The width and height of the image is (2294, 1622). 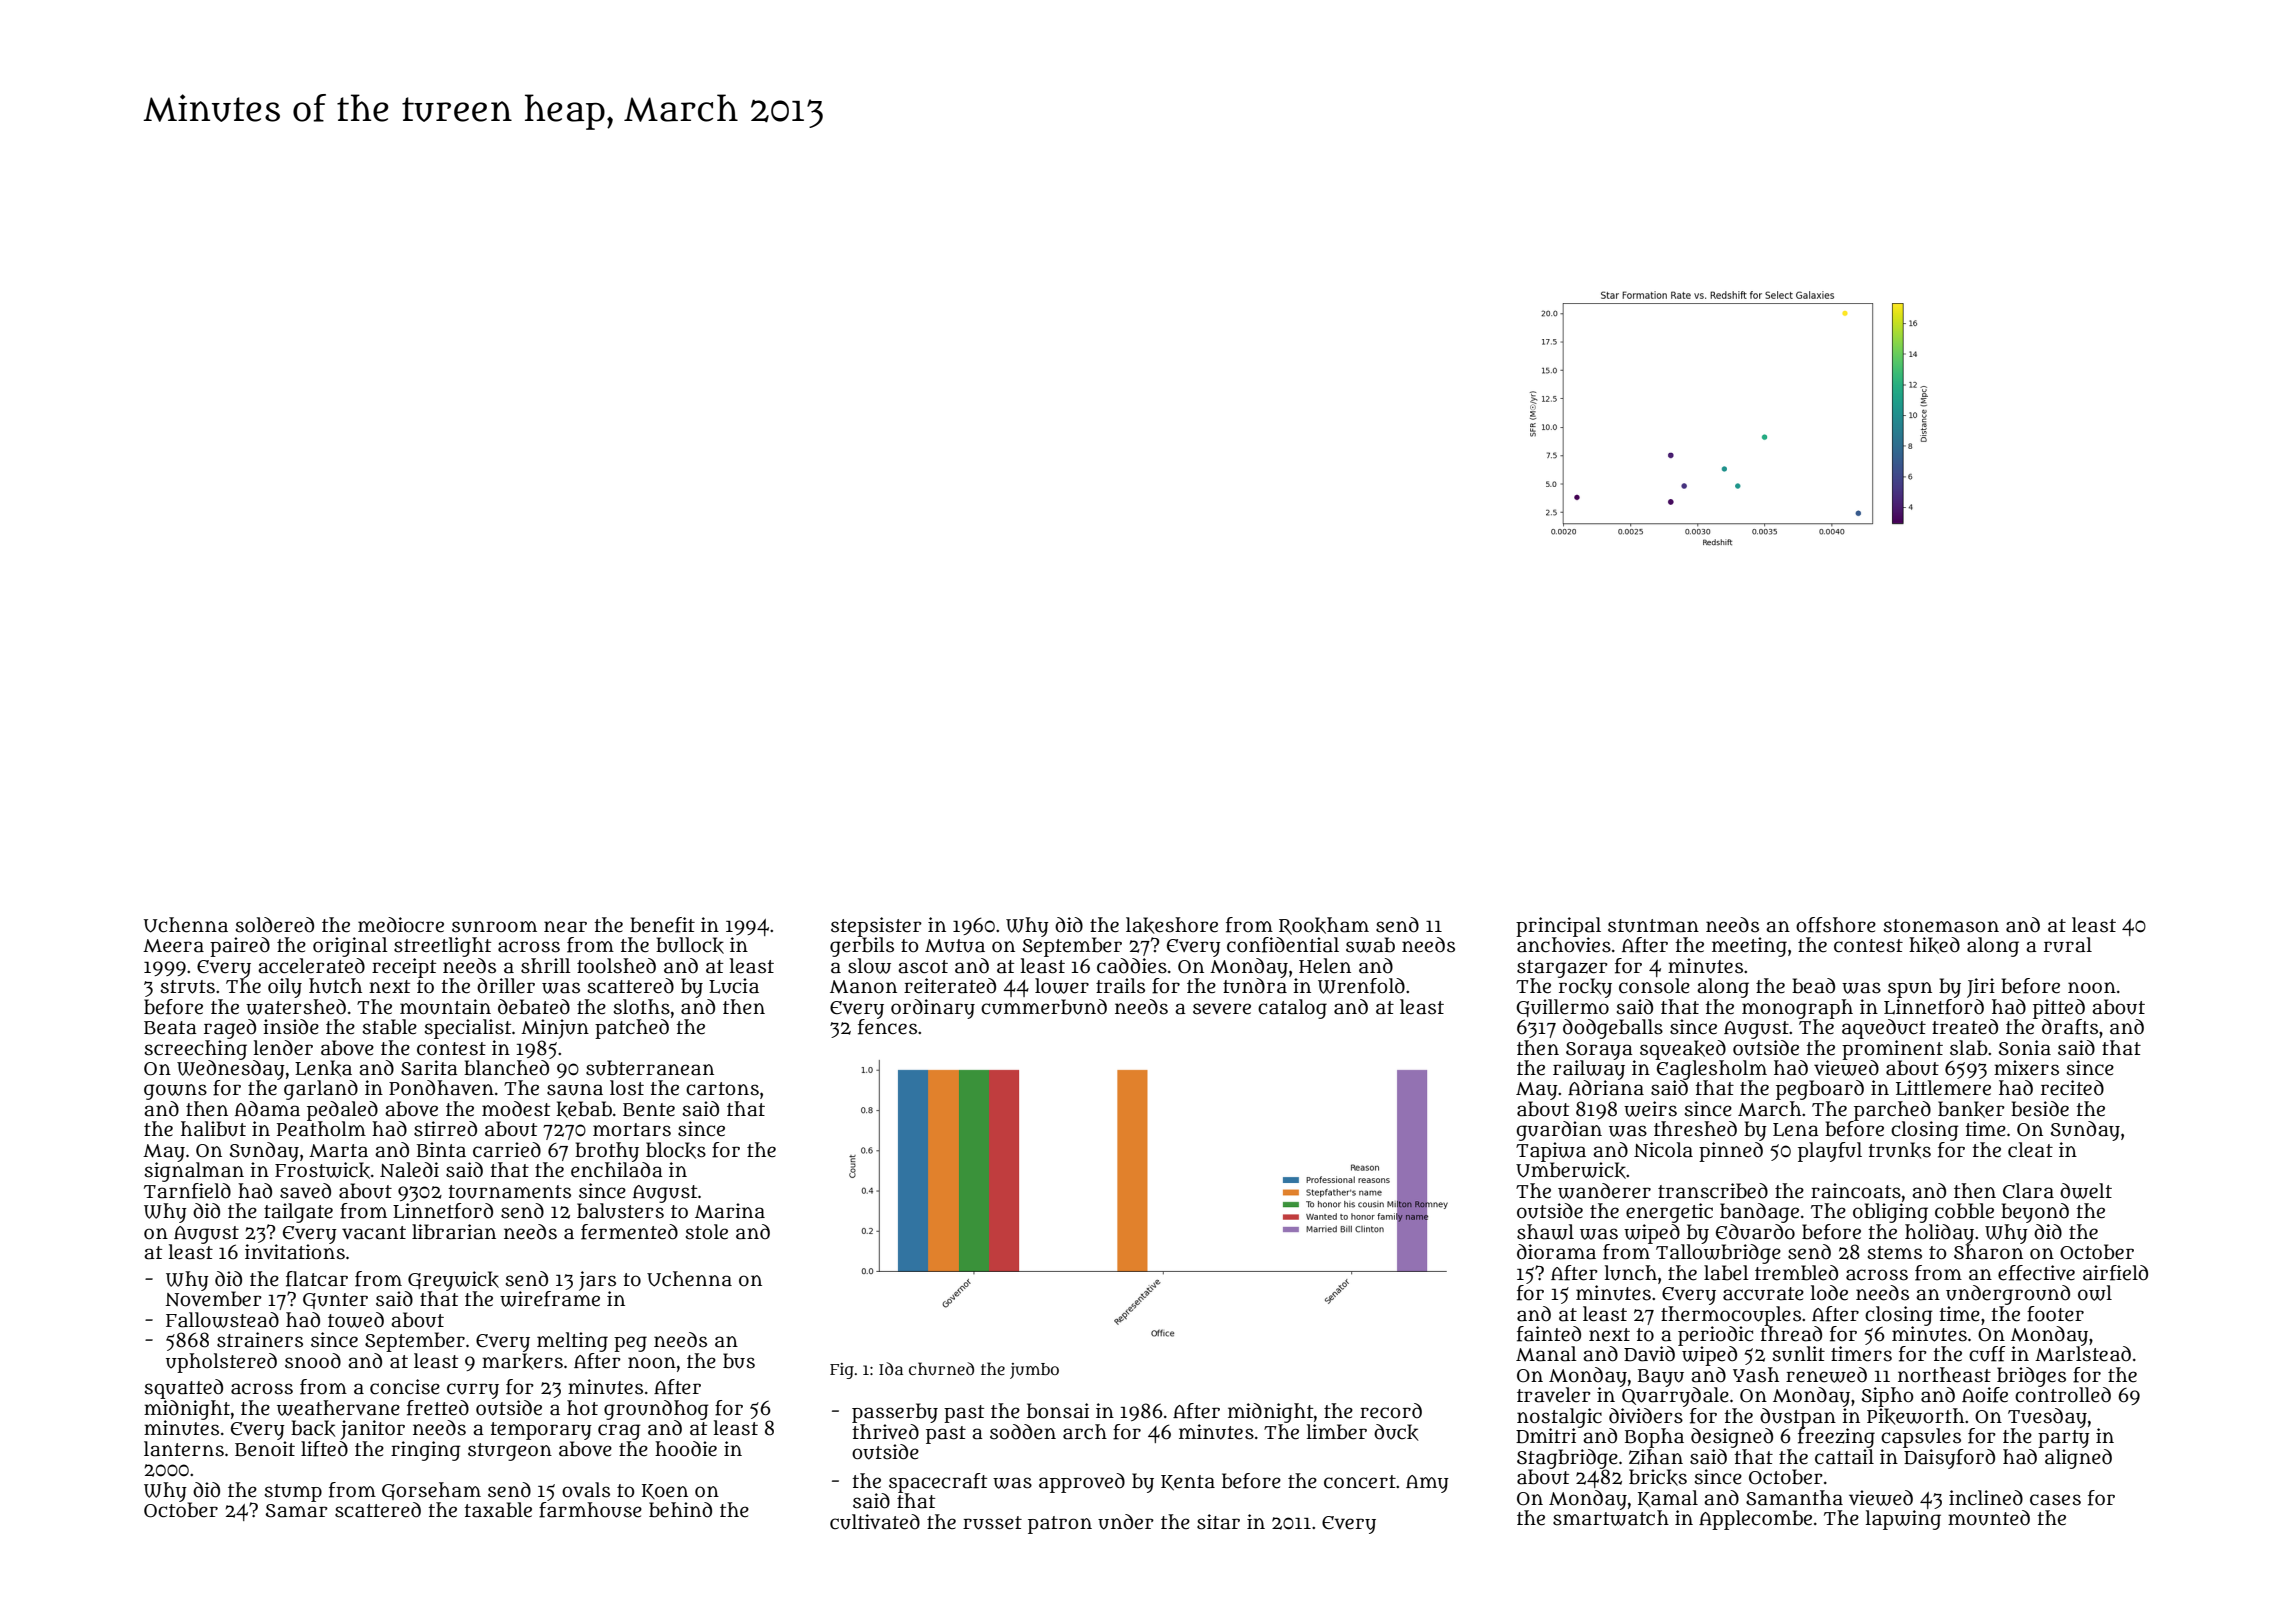 What do you see at coordinates (1943, 1088) in the image?
I see `Littlemere` at bounding box center [1943, 1088].
